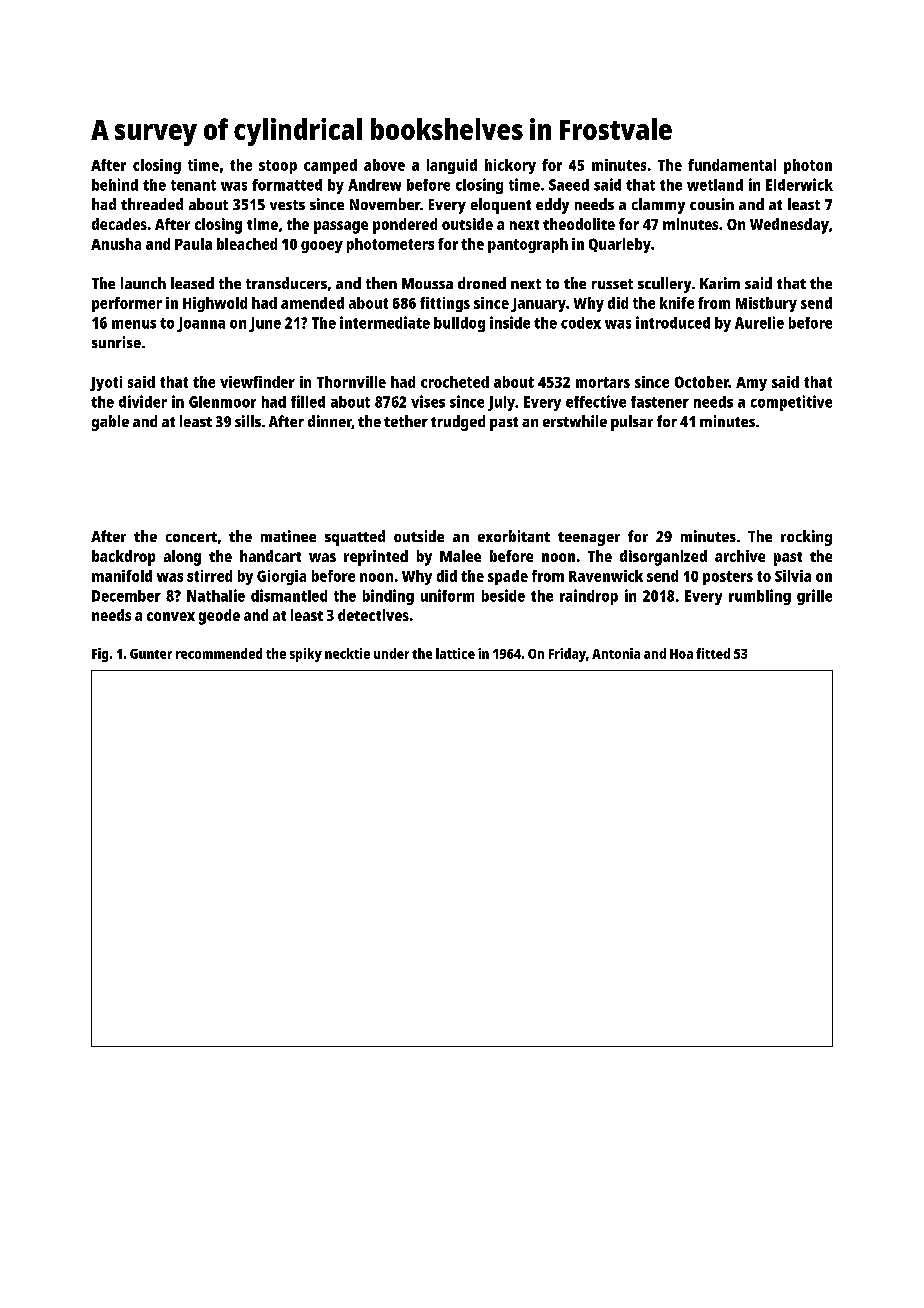  What do you see at coordinates (288, 536) in the image?
I see `matinee` at bounding box center [288, 536].
